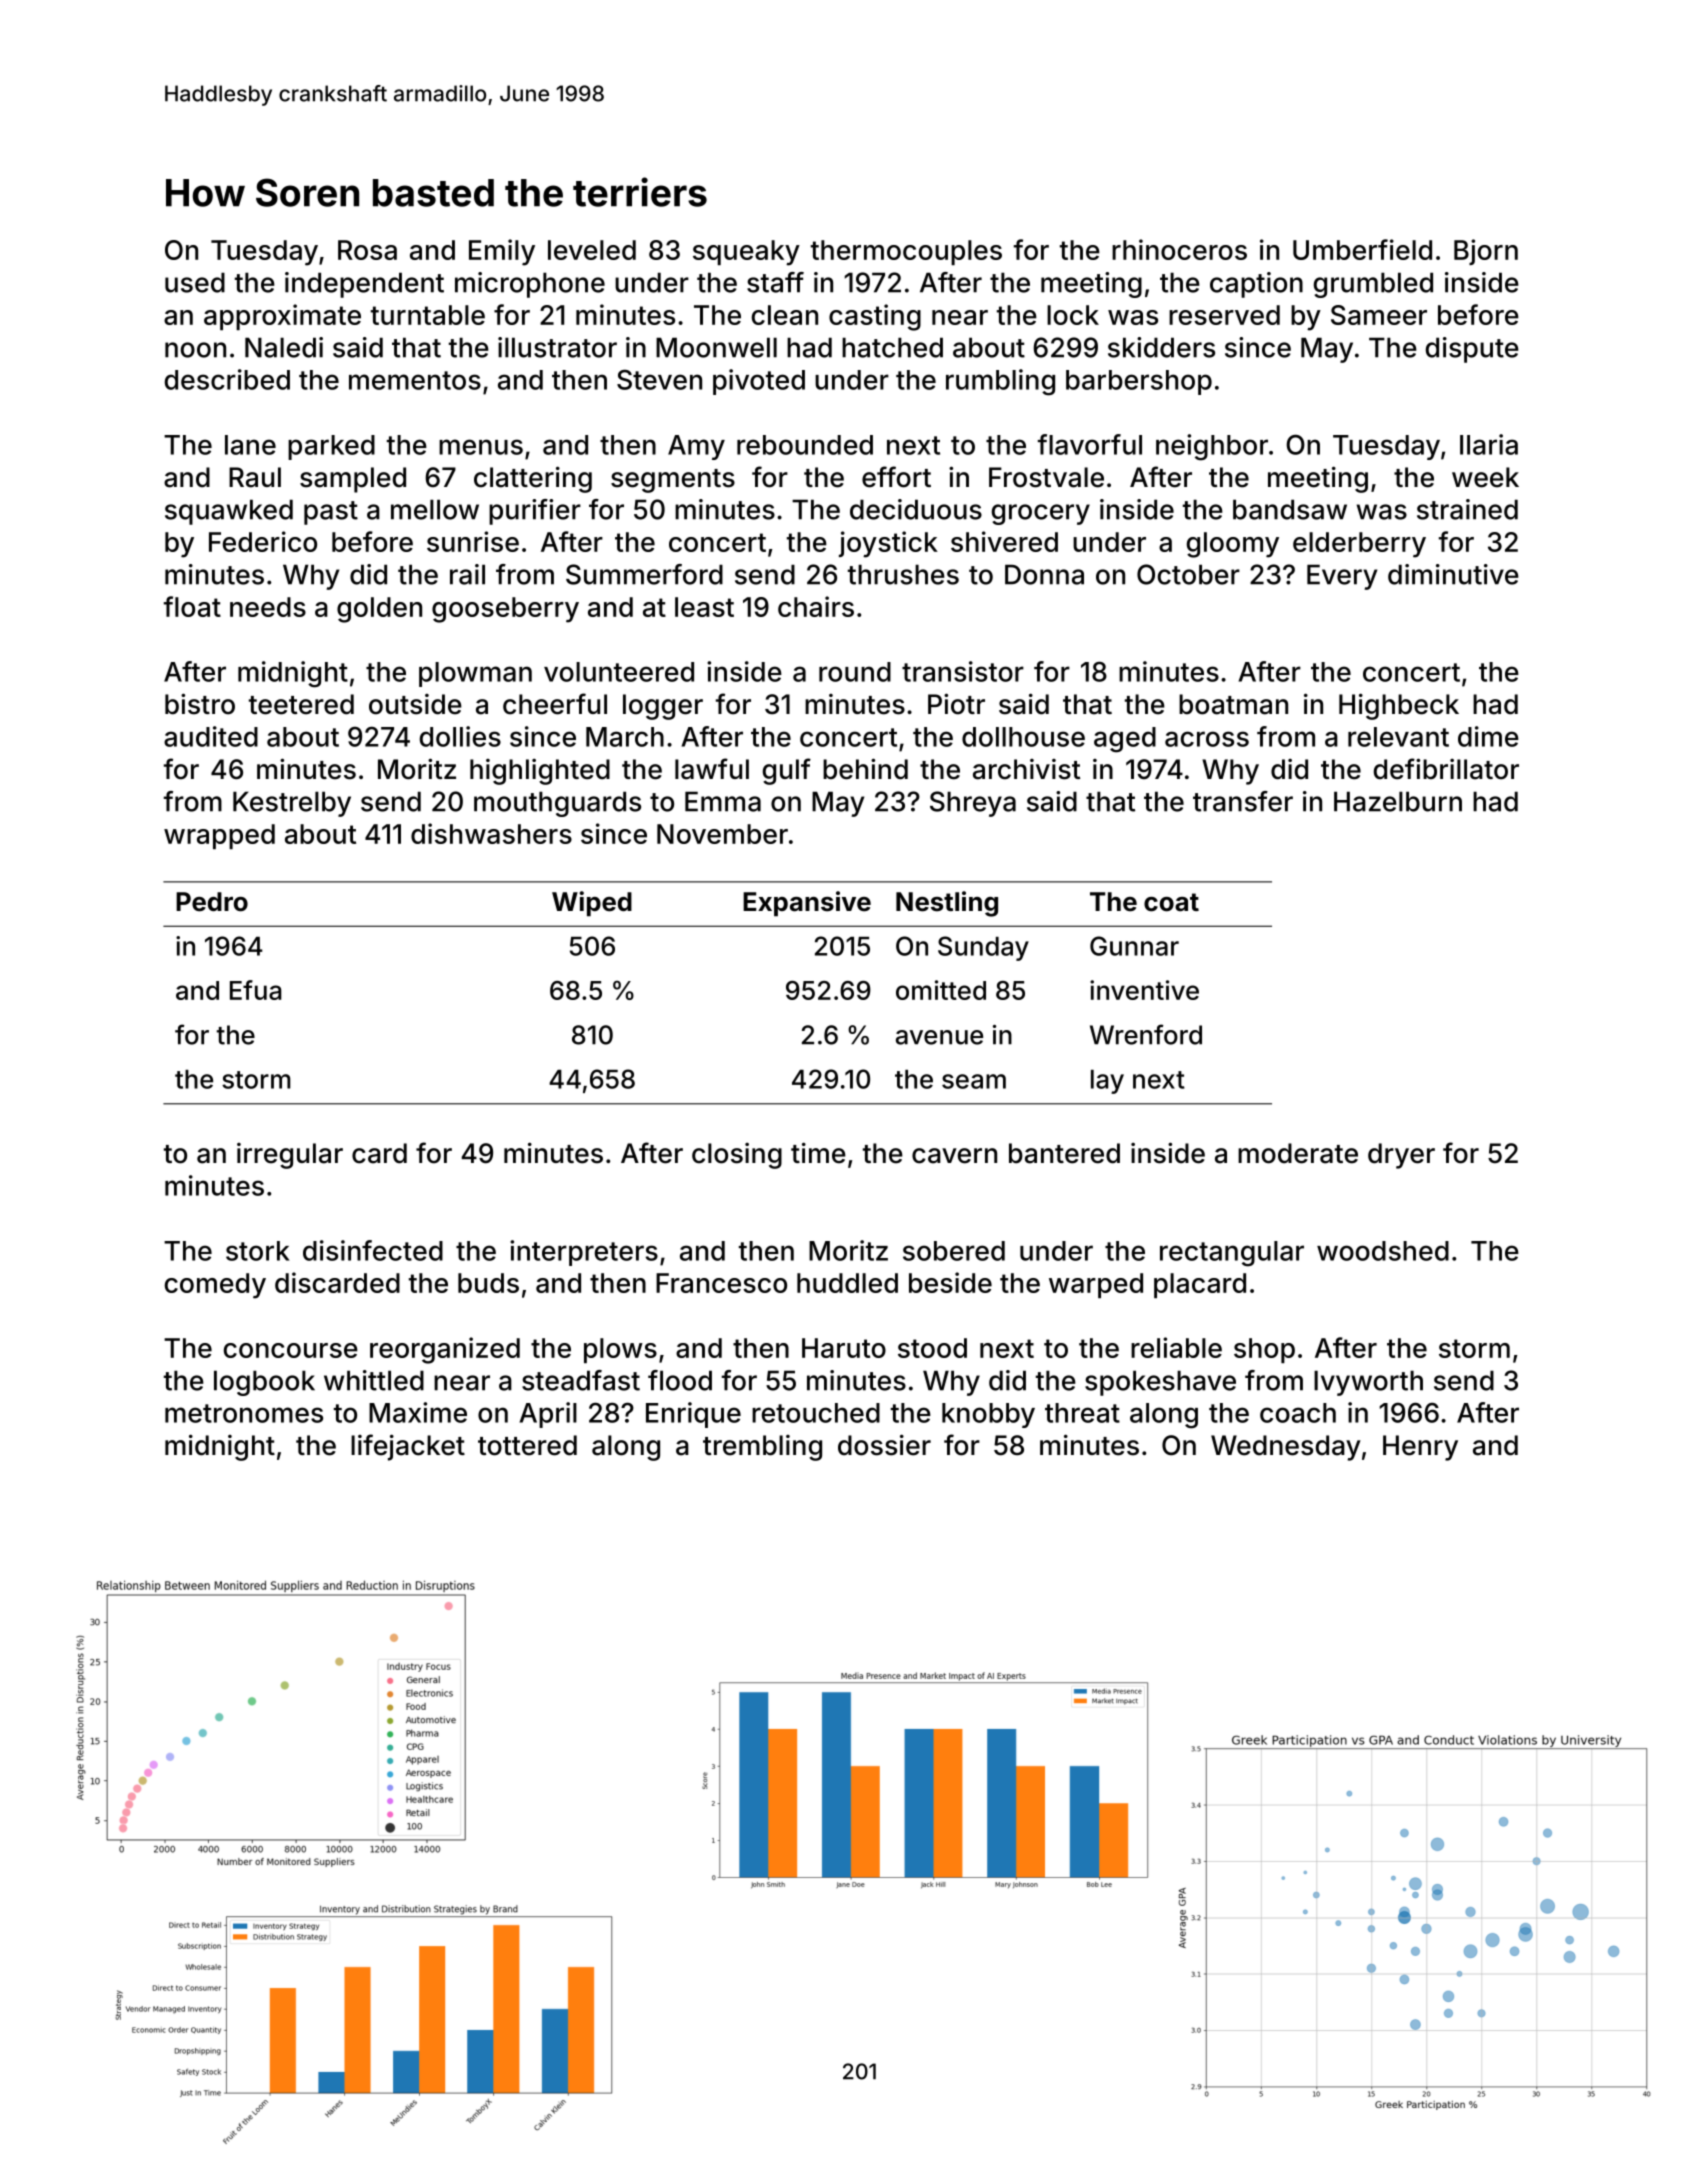 The image size is (1683, 2178). What do you see at coordinates (963, 671) in the screenshot?
I see `transistor` at bounding box center [963, 671].
